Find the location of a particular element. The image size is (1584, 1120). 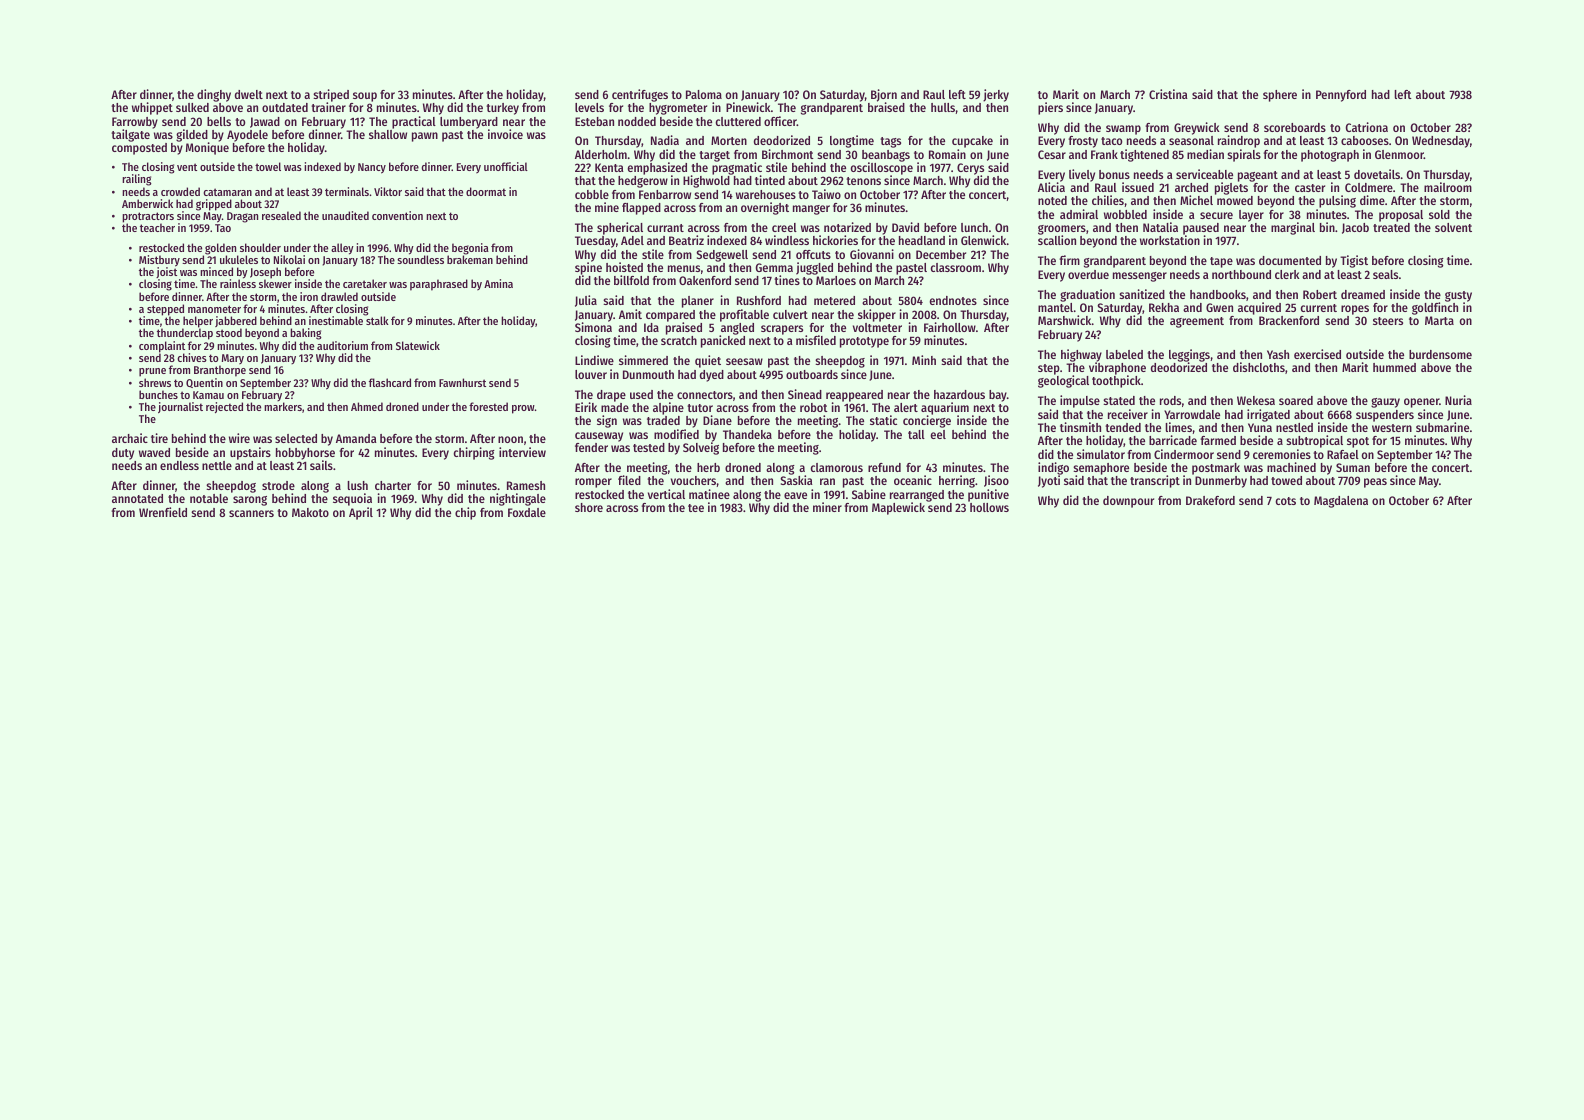

jerky is located at coordinates (996, 95).
